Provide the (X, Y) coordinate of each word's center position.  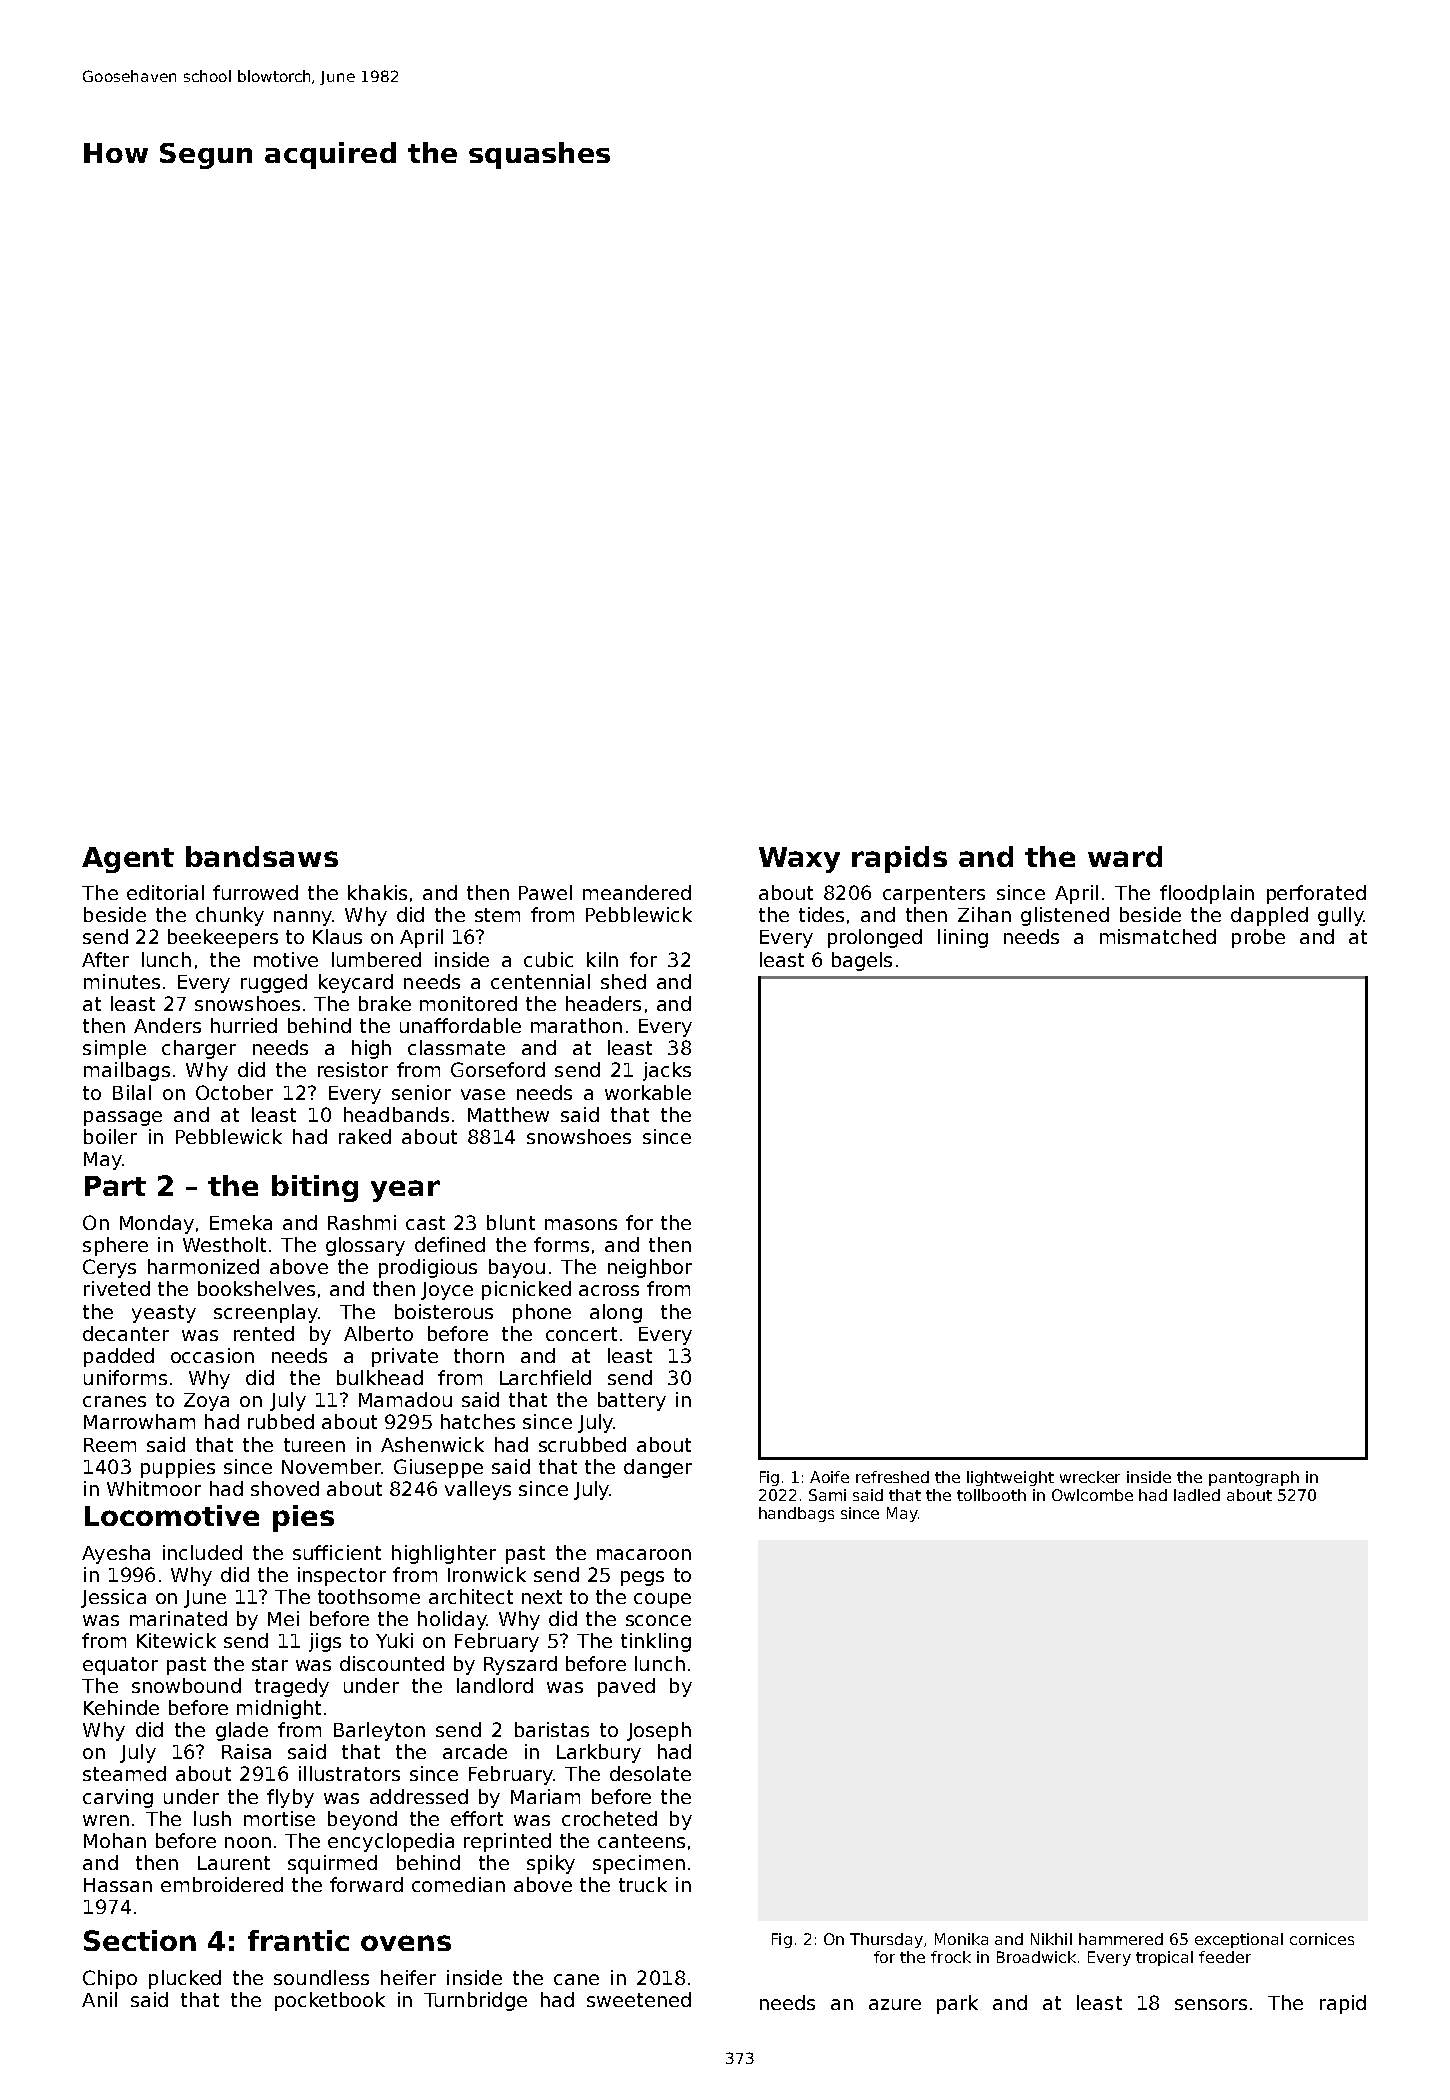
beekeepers (223, 938)
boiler (110, 1136)
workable (648, 1092)
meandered (637, 892)
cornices (1322, 1939)
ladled (1197, 1495)
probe (1258, 938)
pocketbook (330, 2001)
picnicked (526, 1290)
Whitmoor (154, 1488)
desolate (650, 1773)
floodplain (1207, 894)
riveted (117, 1288)
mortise (279, 1818)
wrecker (1090, 1477)
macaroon (644, 1554)
